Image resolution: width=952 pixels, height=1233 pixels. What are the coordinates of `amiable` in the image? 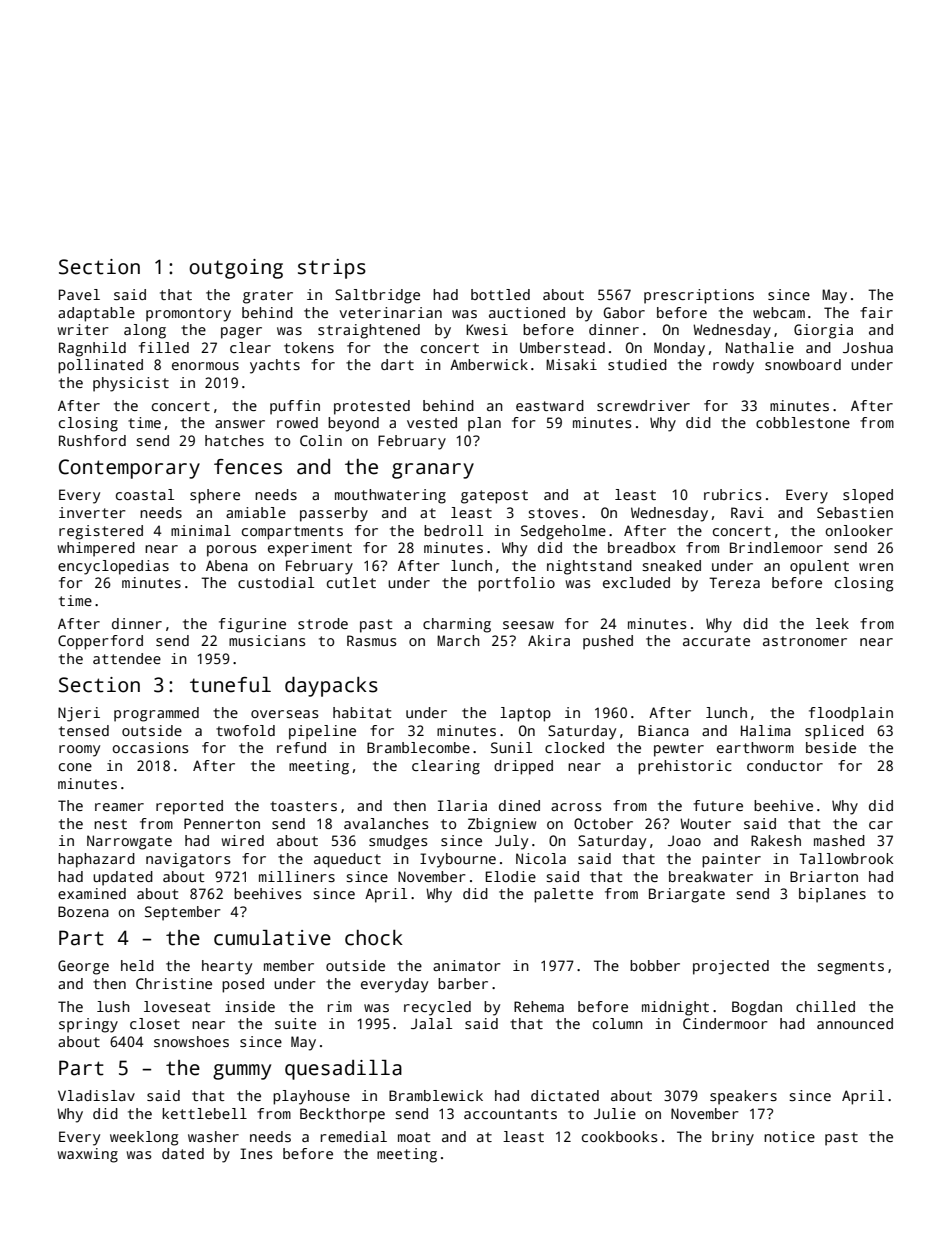 It's located at (256, 512).
